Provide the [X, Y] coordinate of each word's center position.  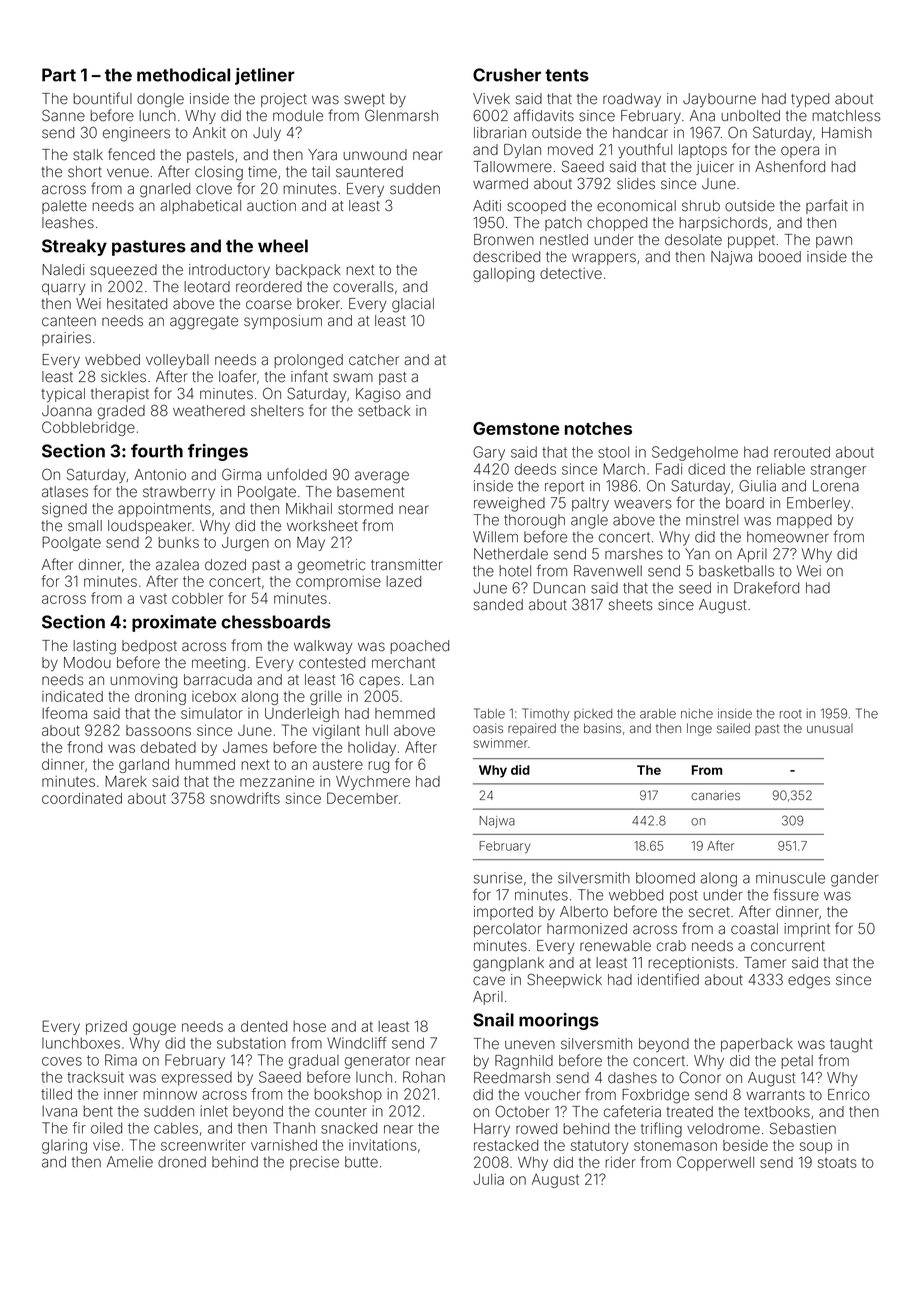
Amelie [130, 1162]
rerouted [802, 452]
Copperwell [715, 1163]
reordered [269, 287]
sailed [733, 728]
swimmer [500, 743]
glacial [413, 305]
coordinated [82, 798]
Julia [488, 1179]
